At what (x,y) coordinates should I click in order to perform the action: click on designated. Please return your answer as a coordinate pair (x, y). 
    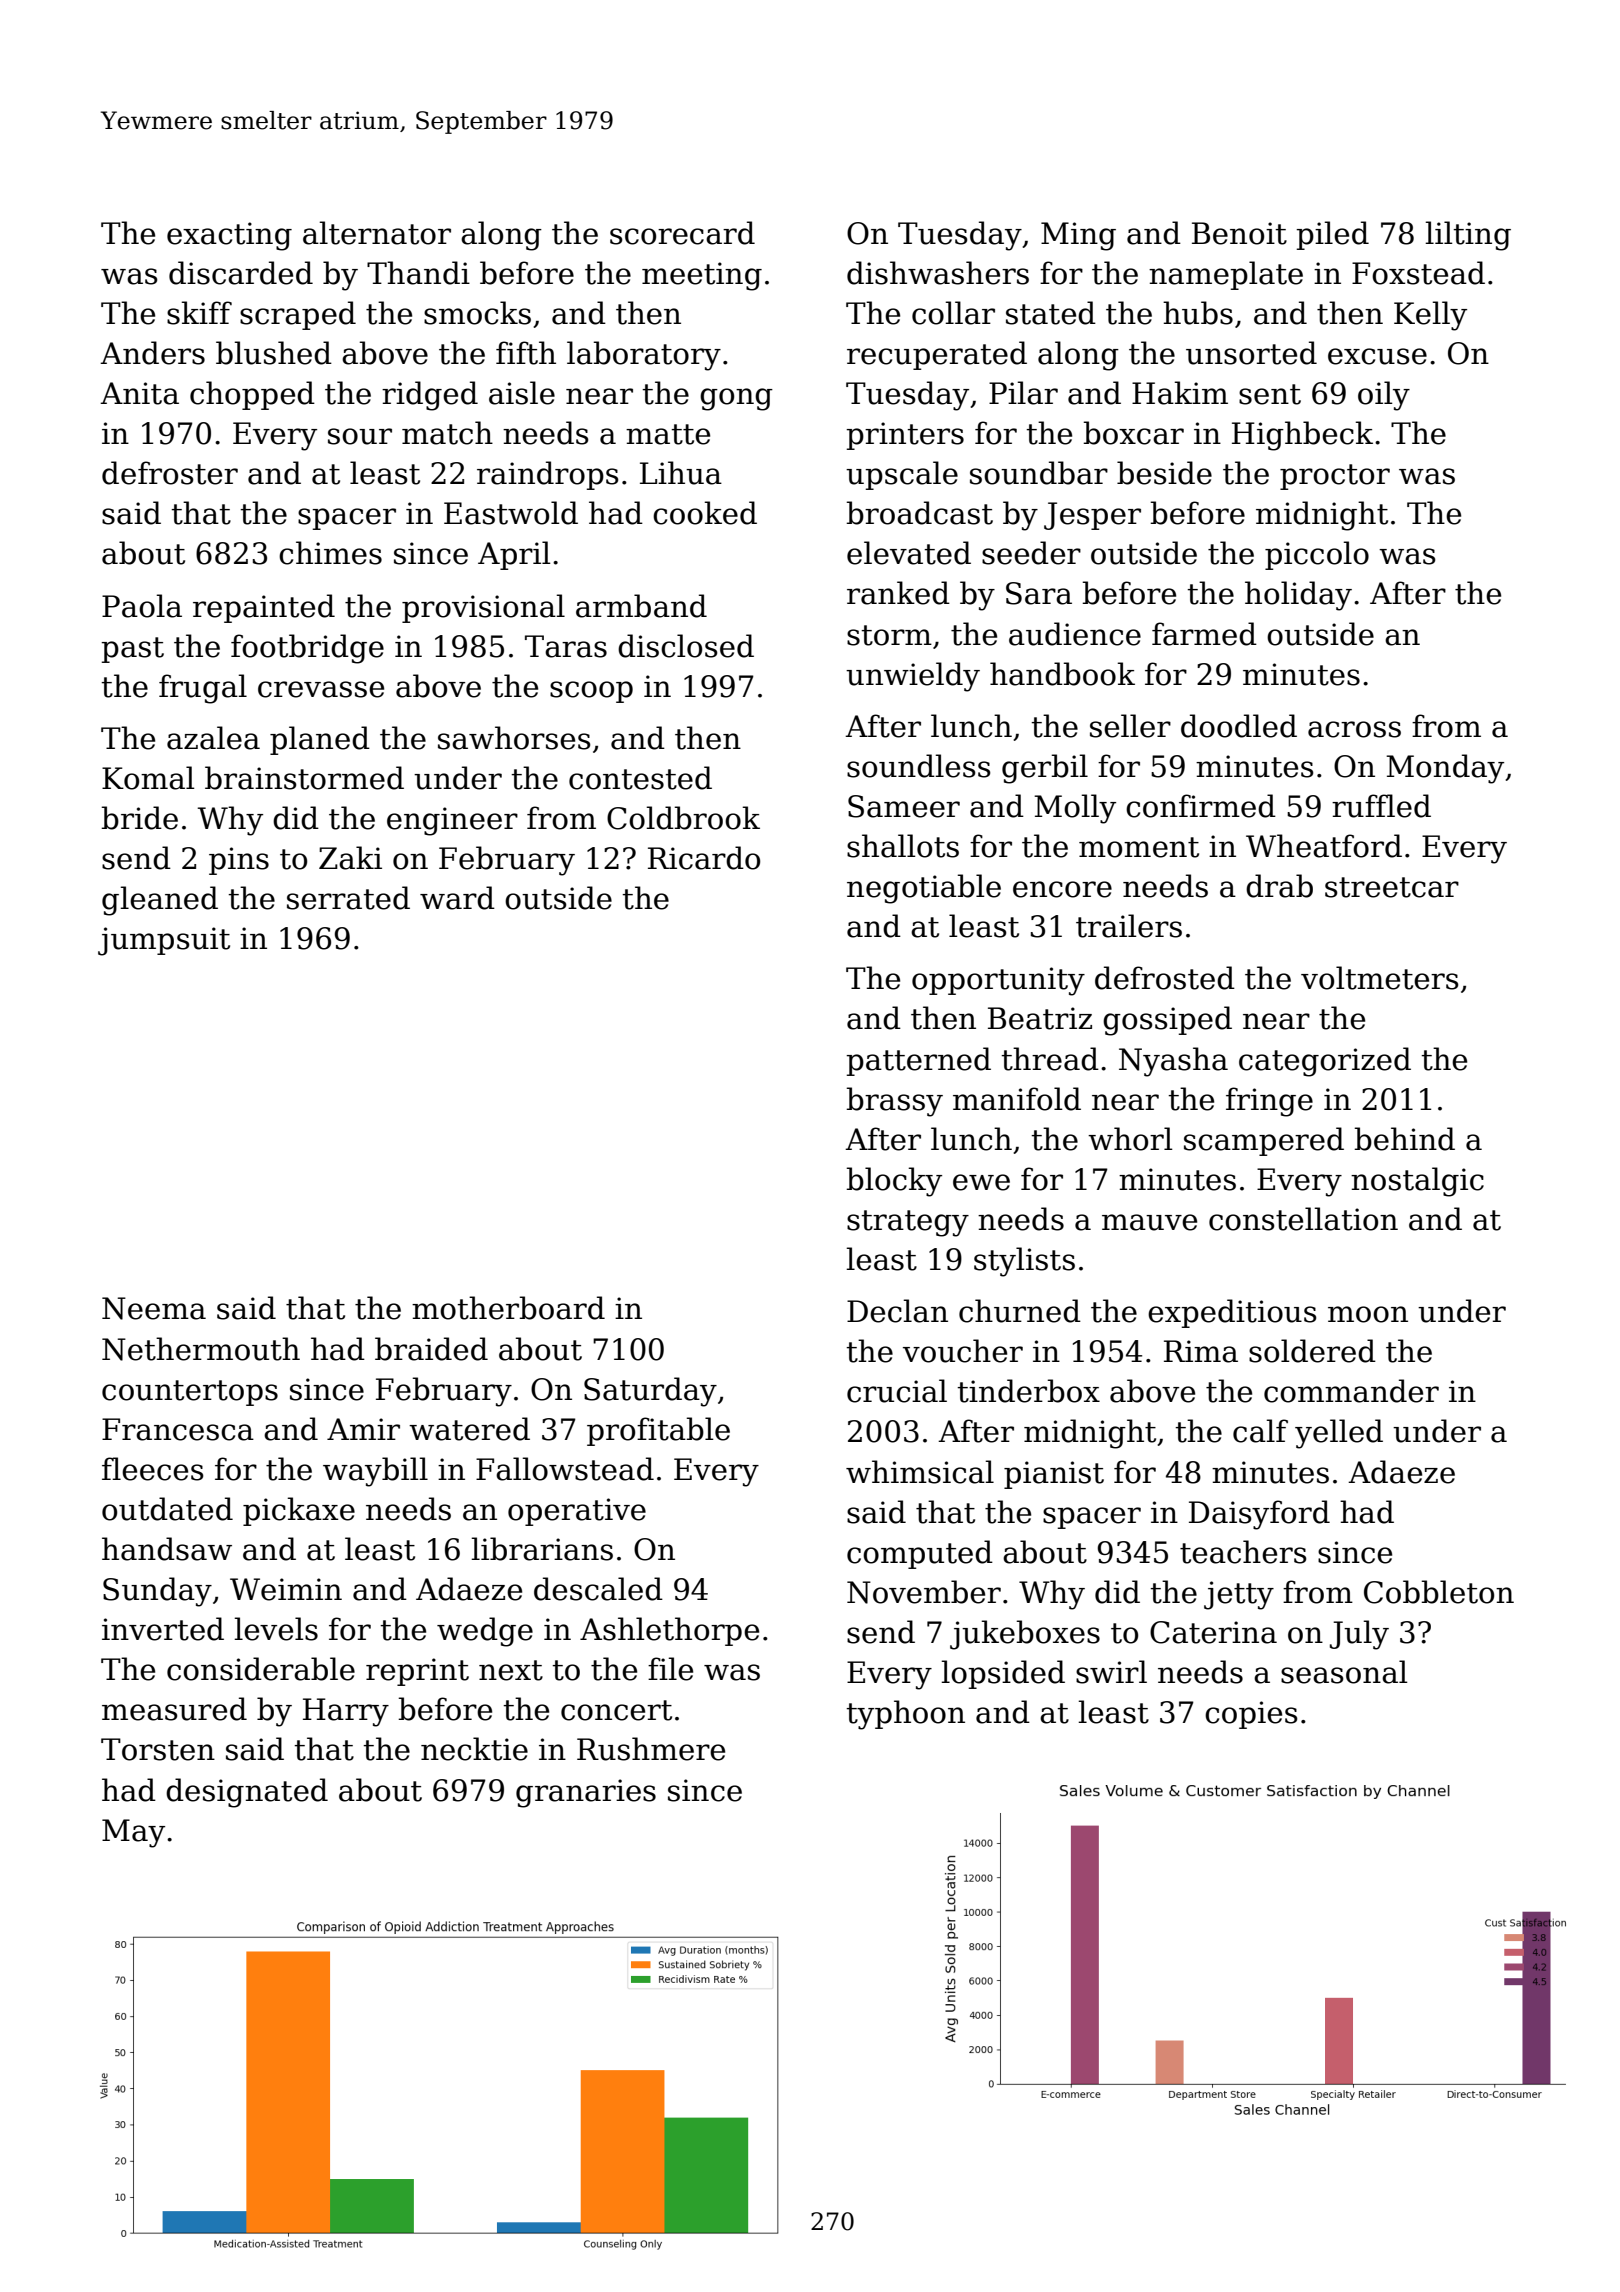
    Looking at the image, I should click on (247, 1793).
